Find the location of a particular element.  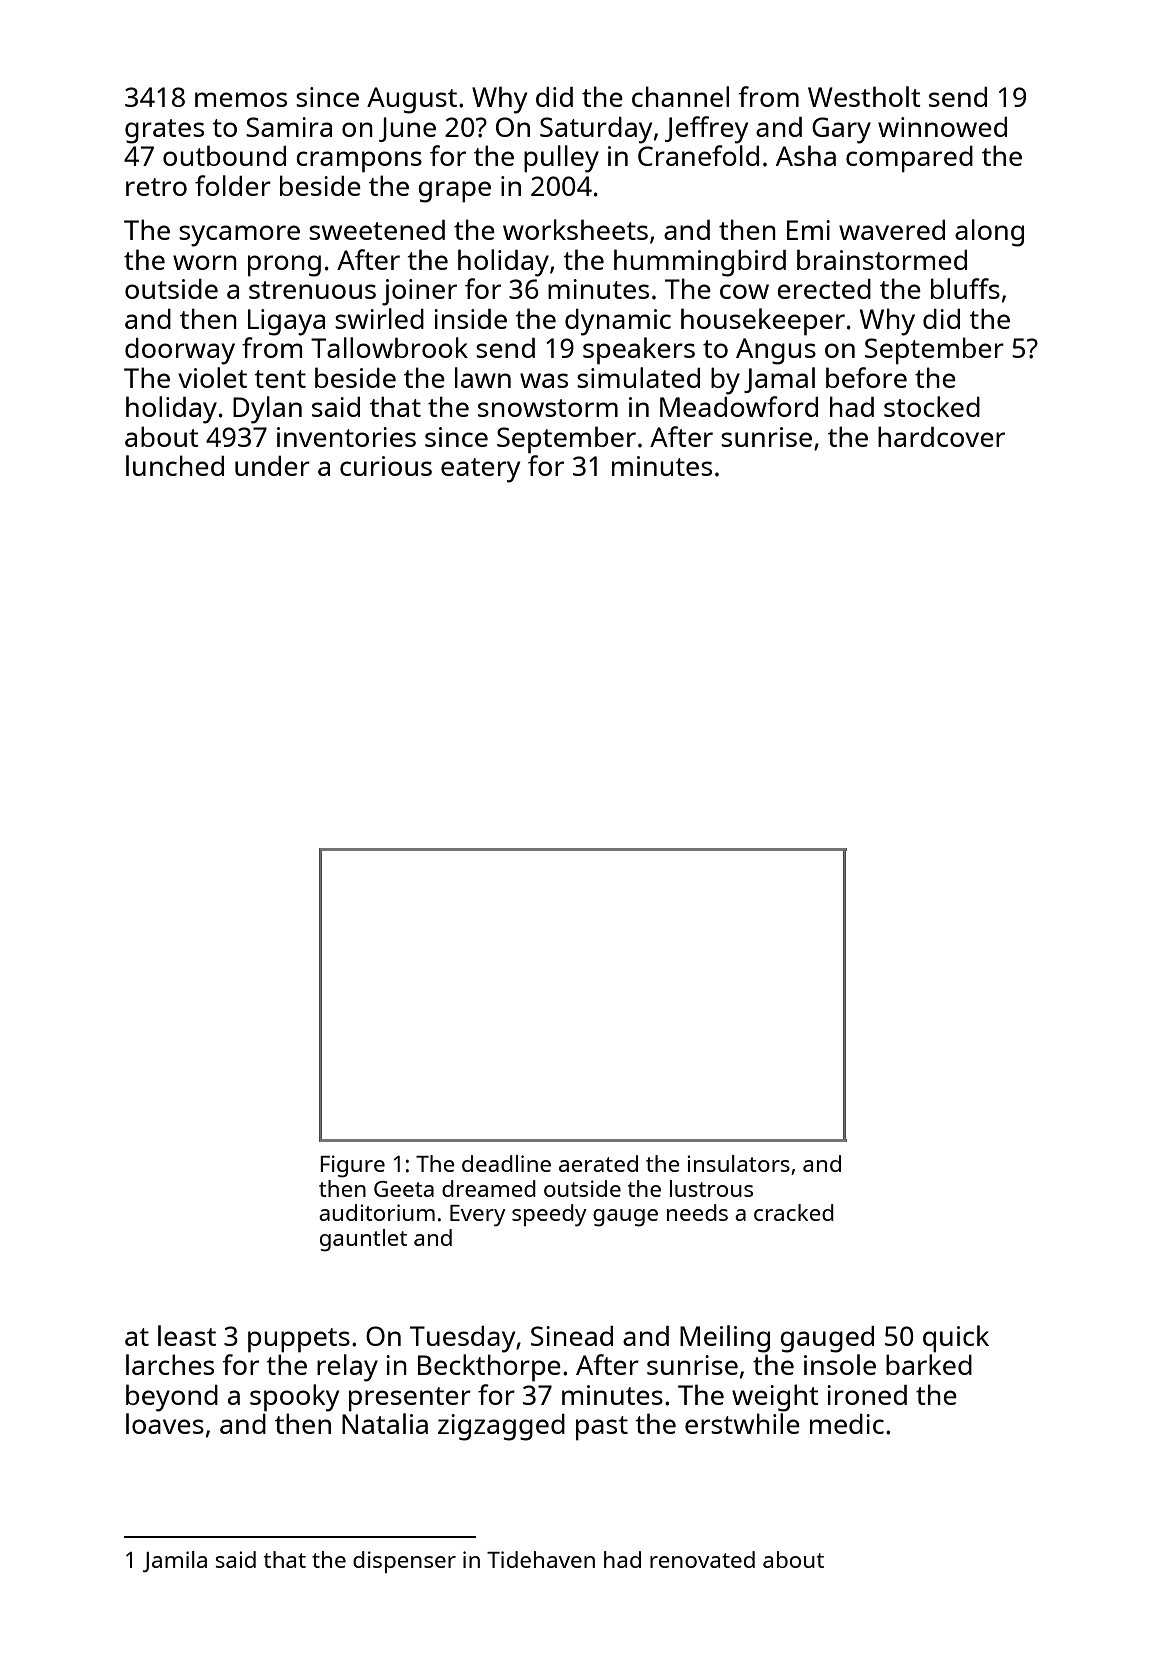

sweetened is located at coordinates (377, 230).
